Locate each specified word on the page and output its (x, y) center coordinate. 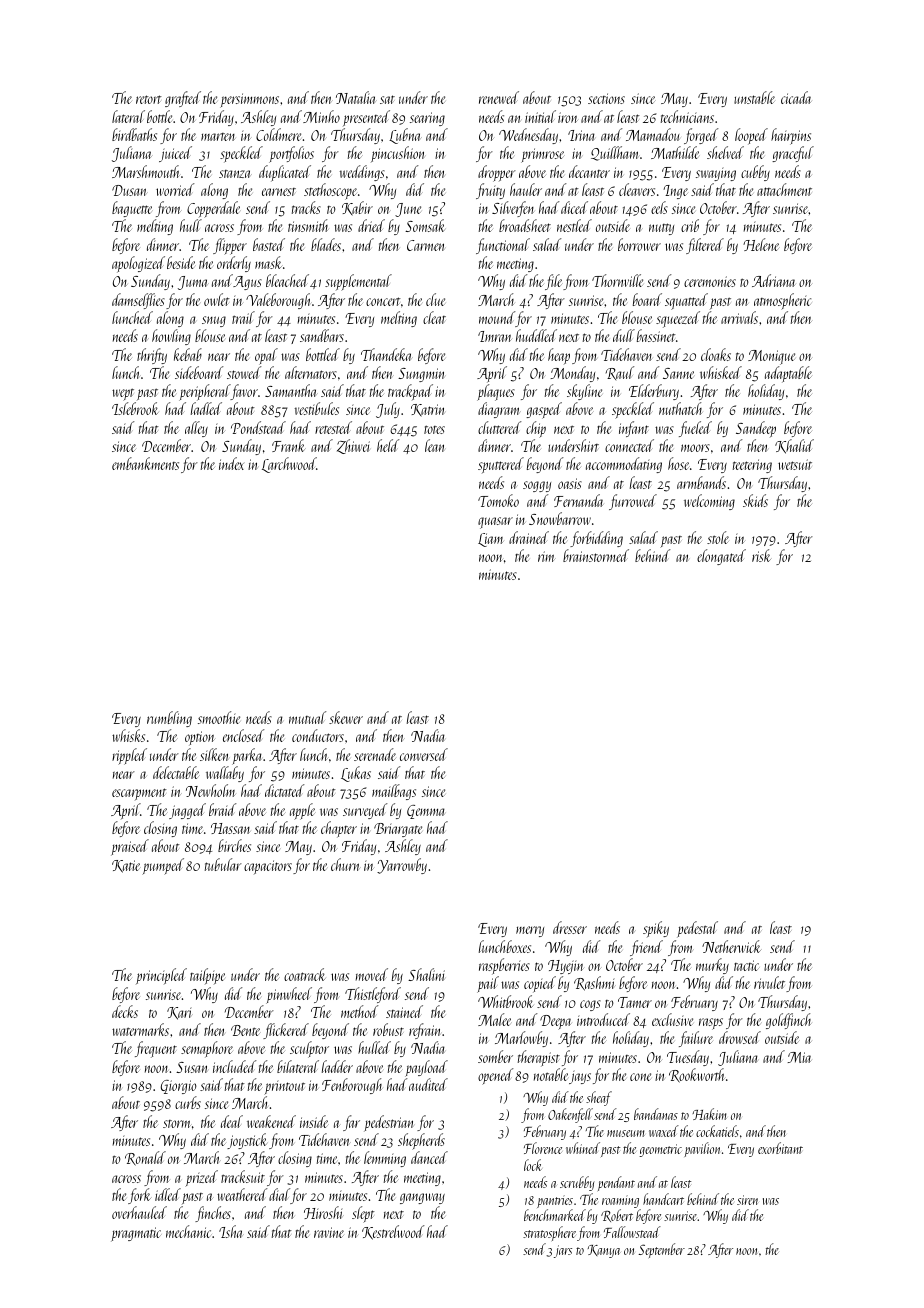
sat (387, 99)
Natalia (356, 97)
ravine (329, 1232)
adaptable (788, 374)
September (661, 1250)
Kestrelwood (393, 1232)
